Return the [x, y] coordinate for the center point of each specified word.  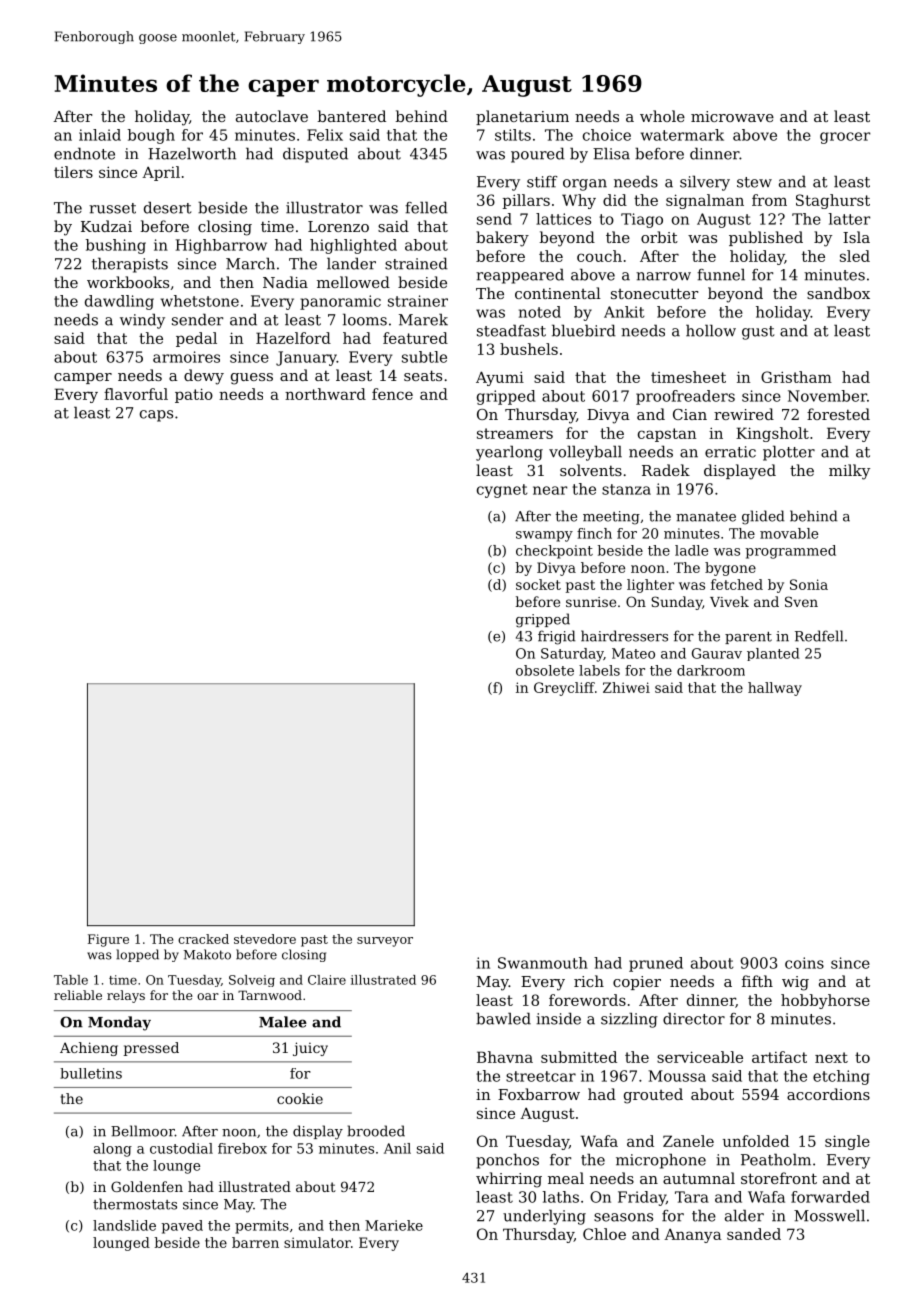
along [112, 1150]
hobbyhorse [825, 1001]
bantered [352, 116]
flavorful [136, 394]
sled [855, 256]
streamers [515, 433]
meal [566, 1178]
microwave [732, 116]
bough [151, 136]
